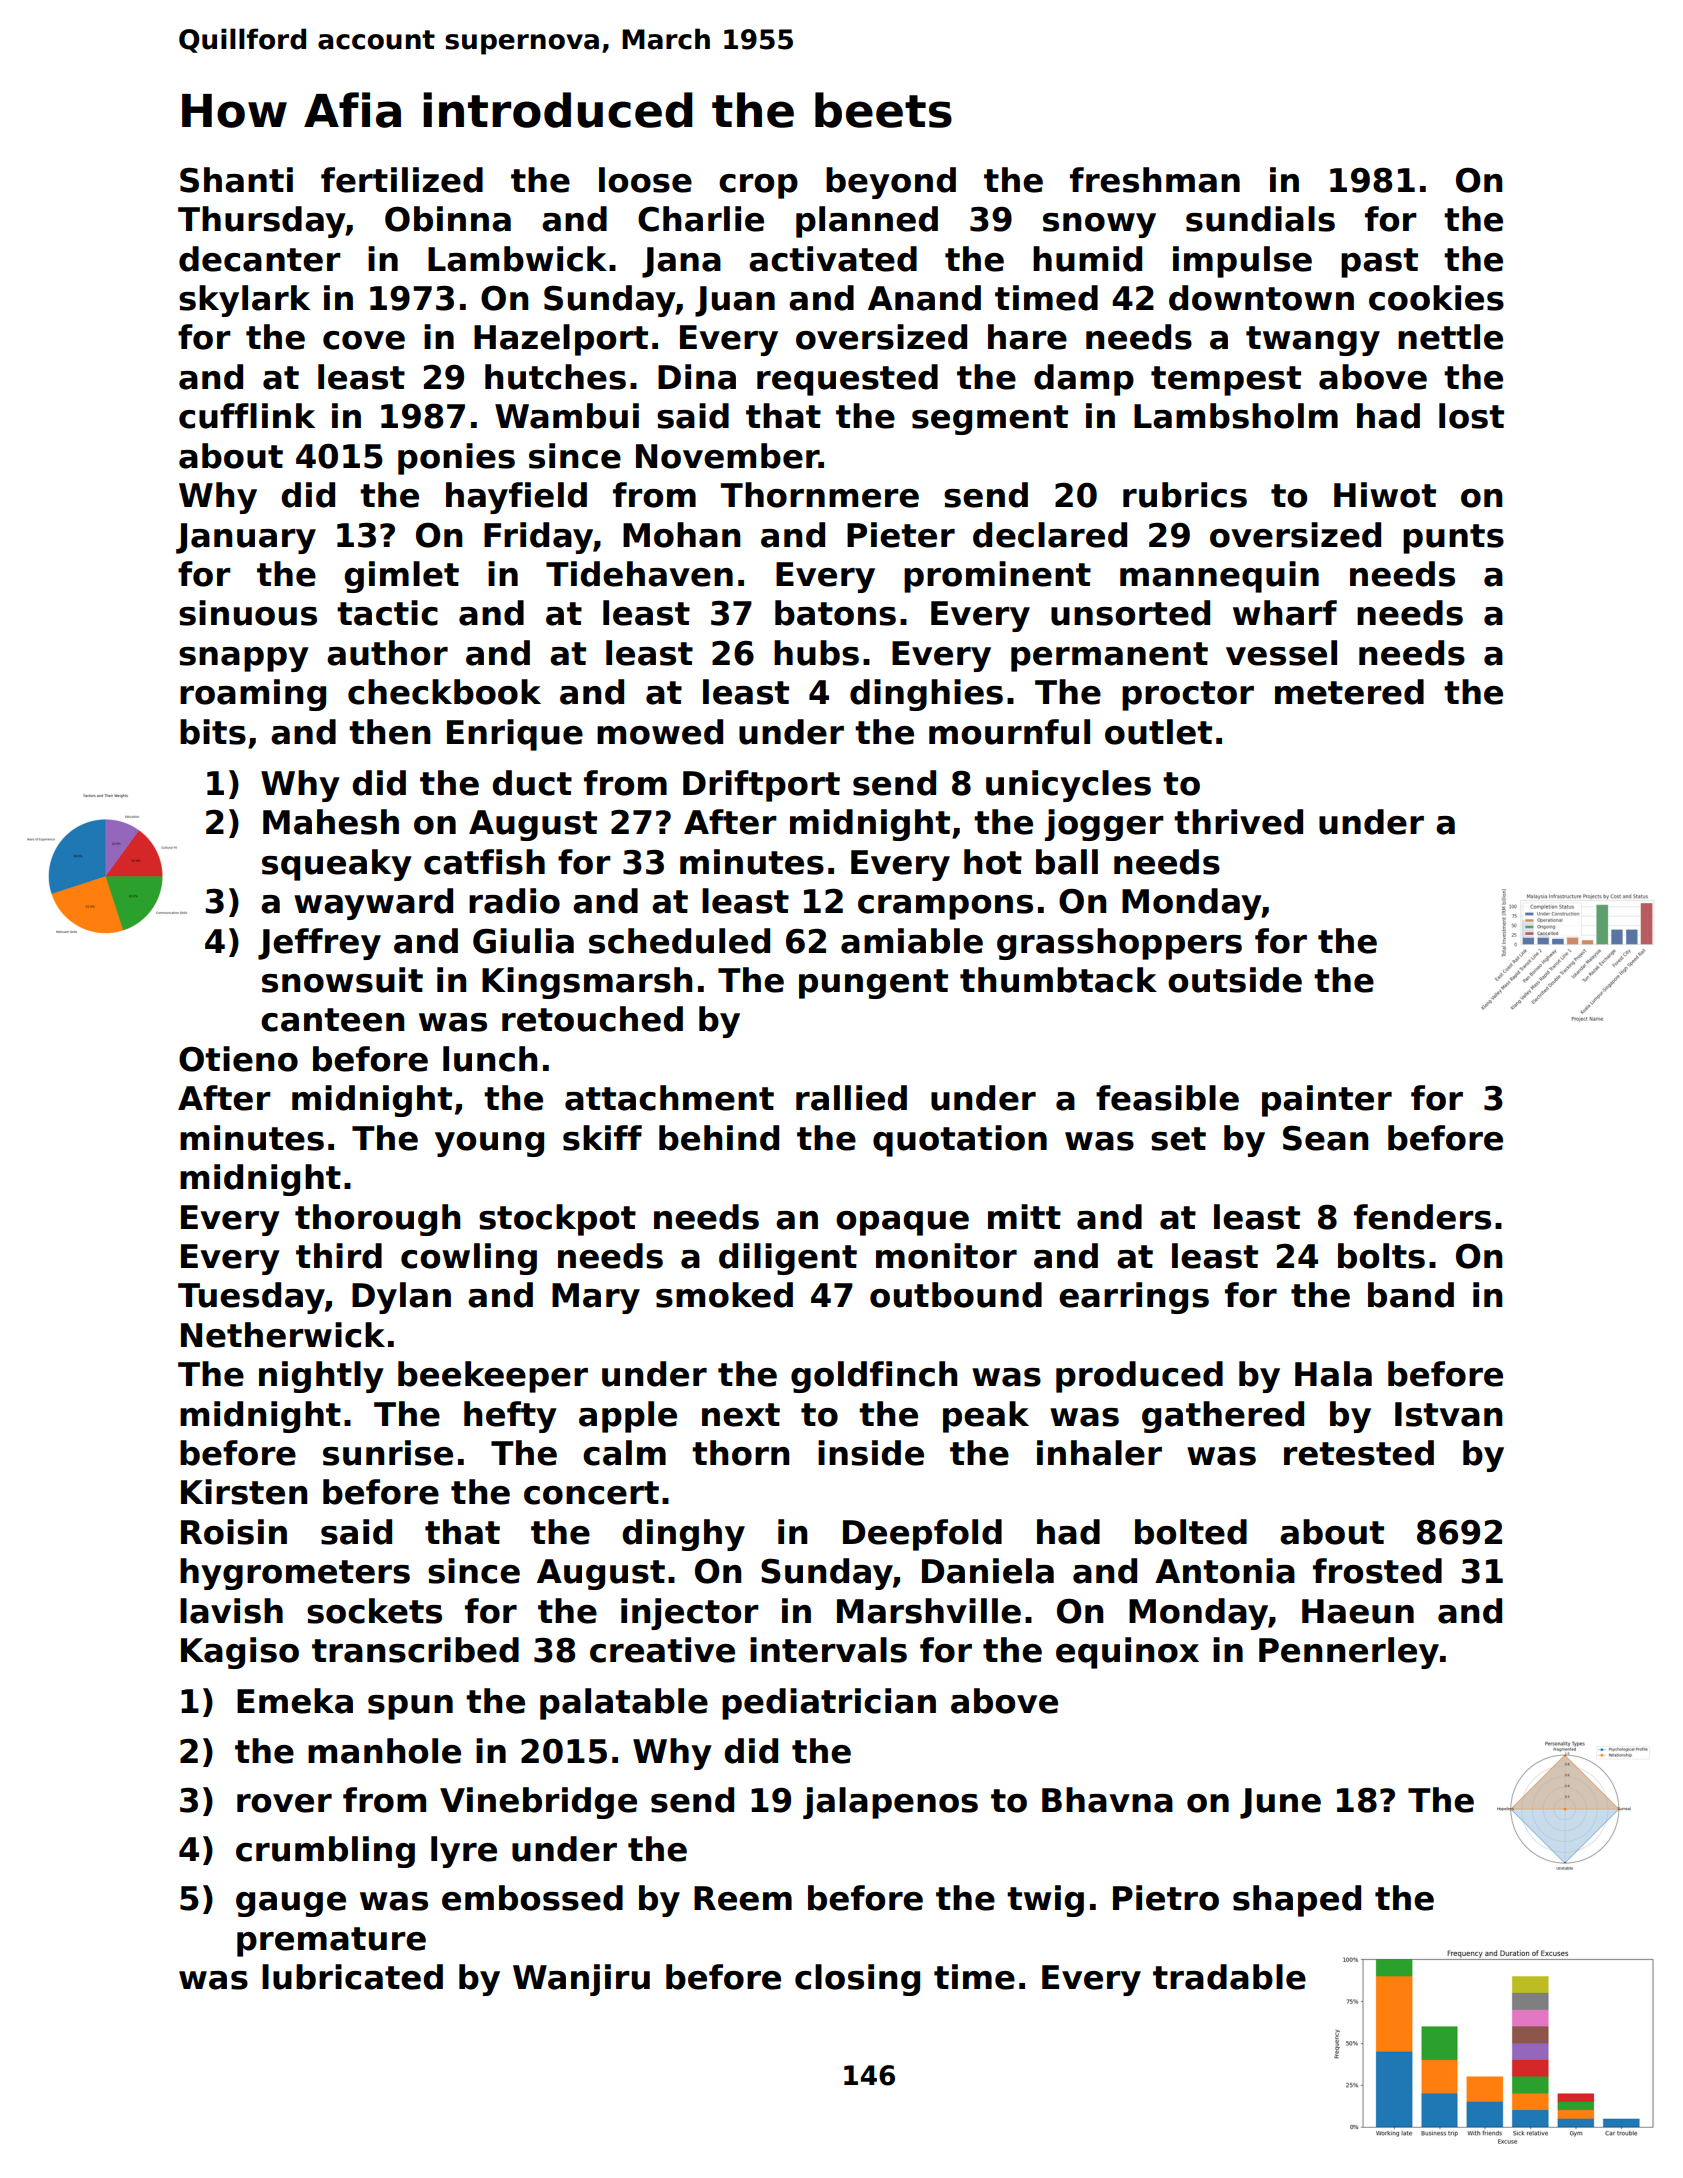 This page has width=1683, height=2178. Describe the element at coordinates (956, 1295) in the page. I see `outbound` at that location.
